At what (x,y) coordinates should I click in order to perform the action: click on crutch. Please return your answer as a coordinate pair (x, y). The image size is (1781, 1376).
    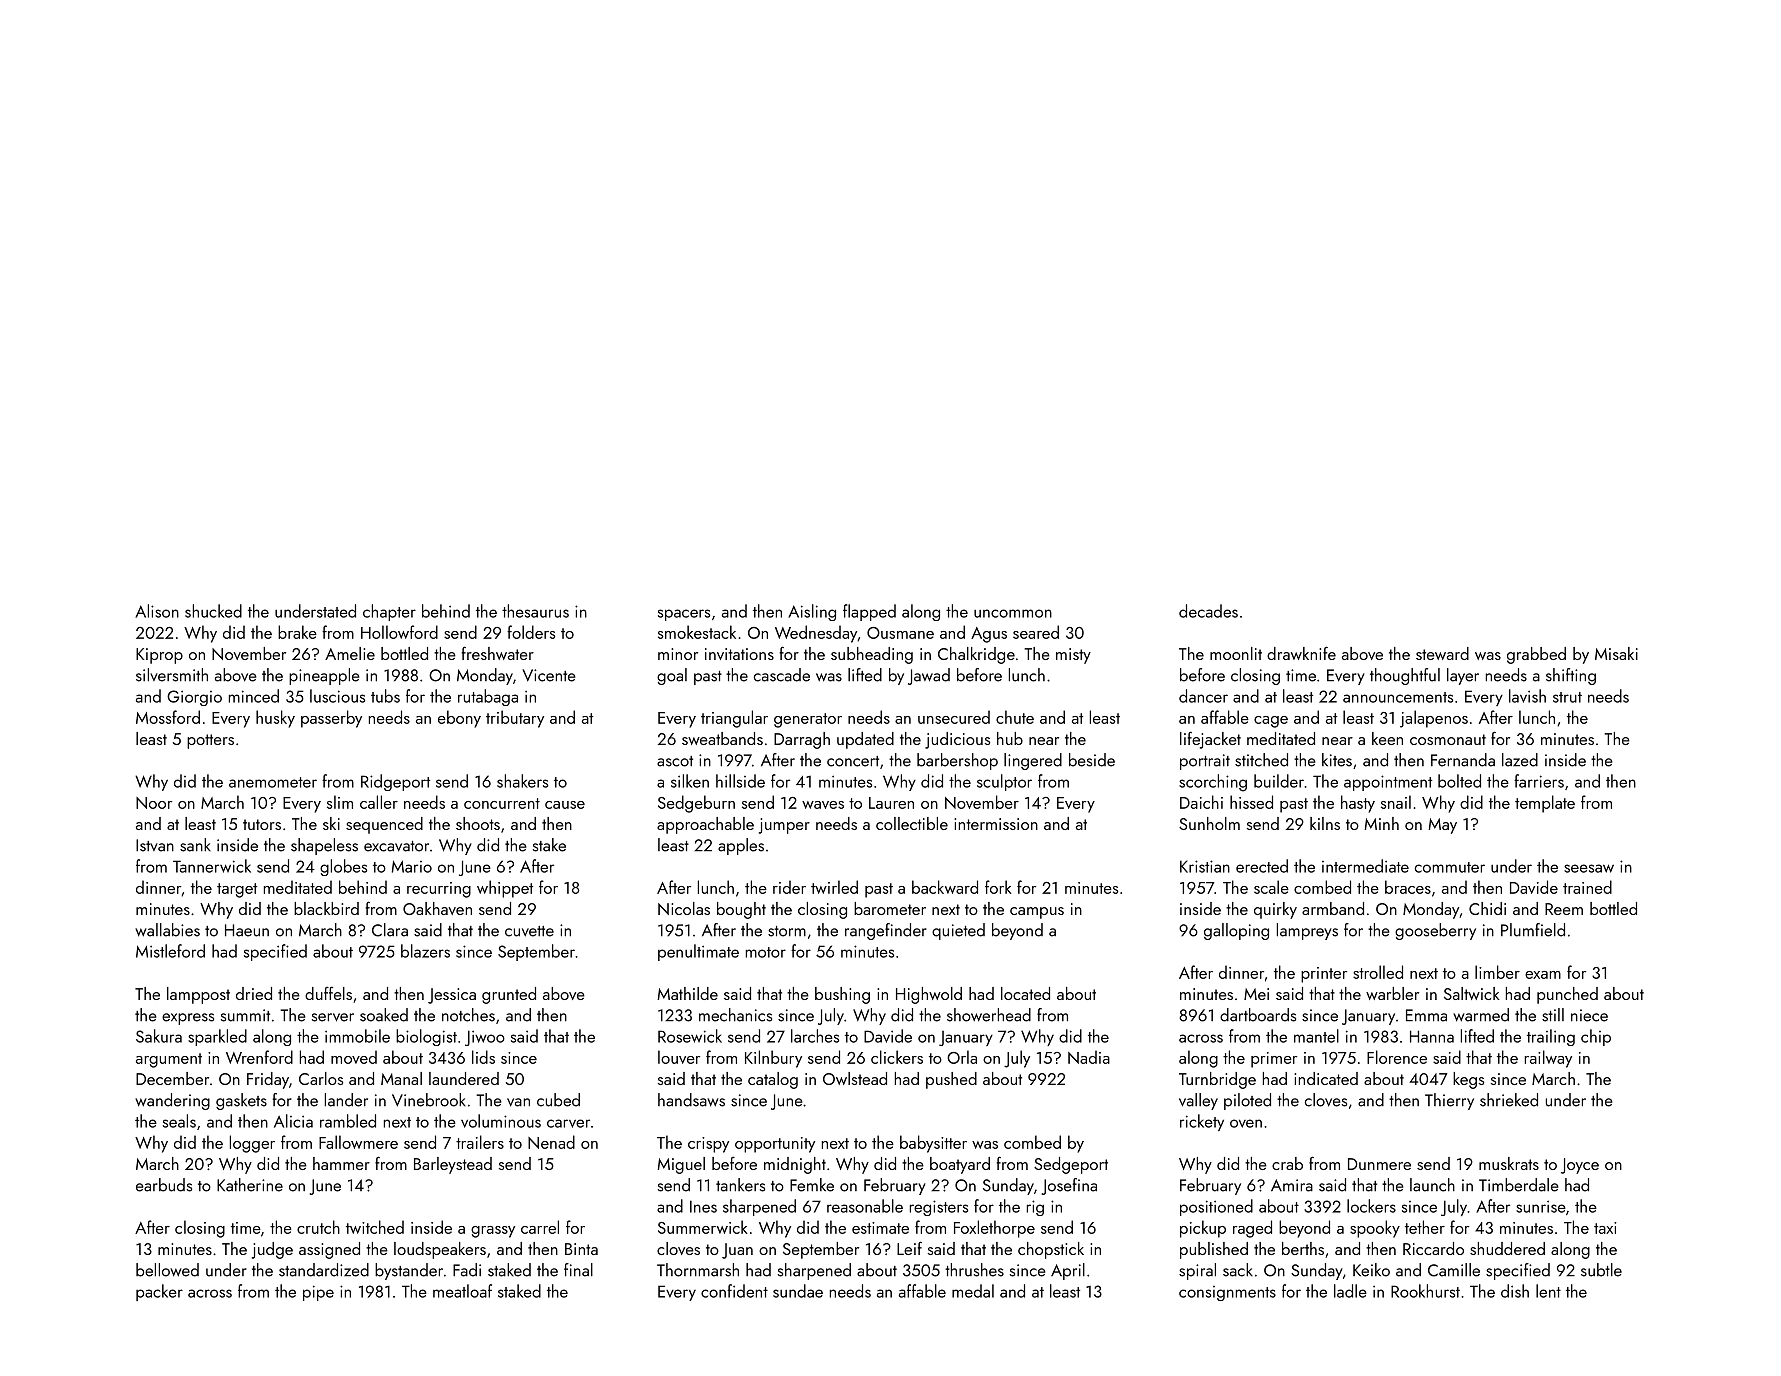
    Looking at the image, I should click on (318, 1227).
